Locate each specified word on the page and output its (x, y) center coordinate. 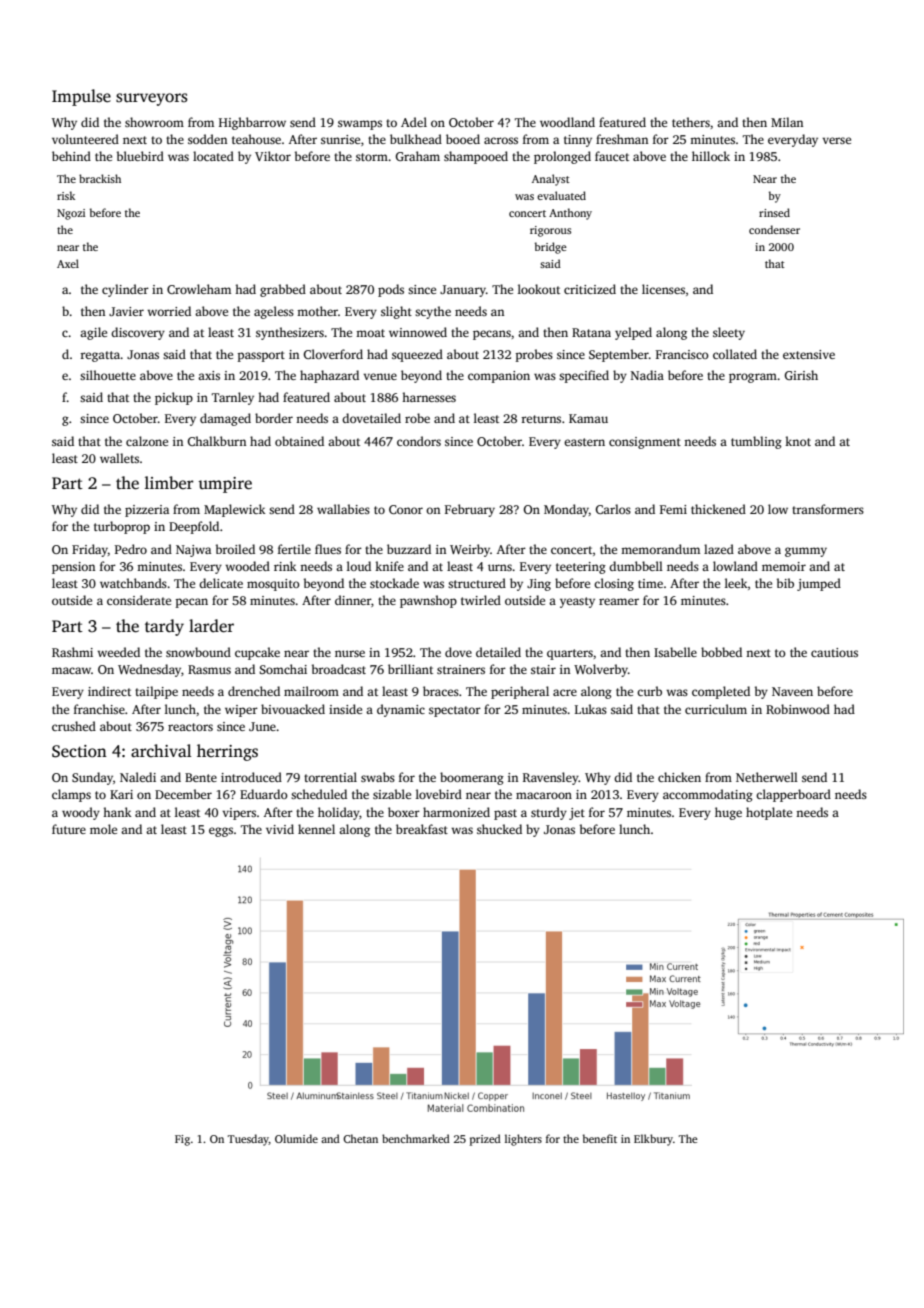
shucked (499, 829)
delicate (221, 583)
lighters (523, 1140)
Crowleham (199, 289)
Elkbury (653, 1140)
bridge (551, 248)
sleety (729, 333)
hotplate (769, 813)
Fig (182, 1140)
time (650, 583)
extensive (809, 354)
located (213, 156)
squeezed (417, 355)
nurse (350, 653)
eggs (221, 832)
